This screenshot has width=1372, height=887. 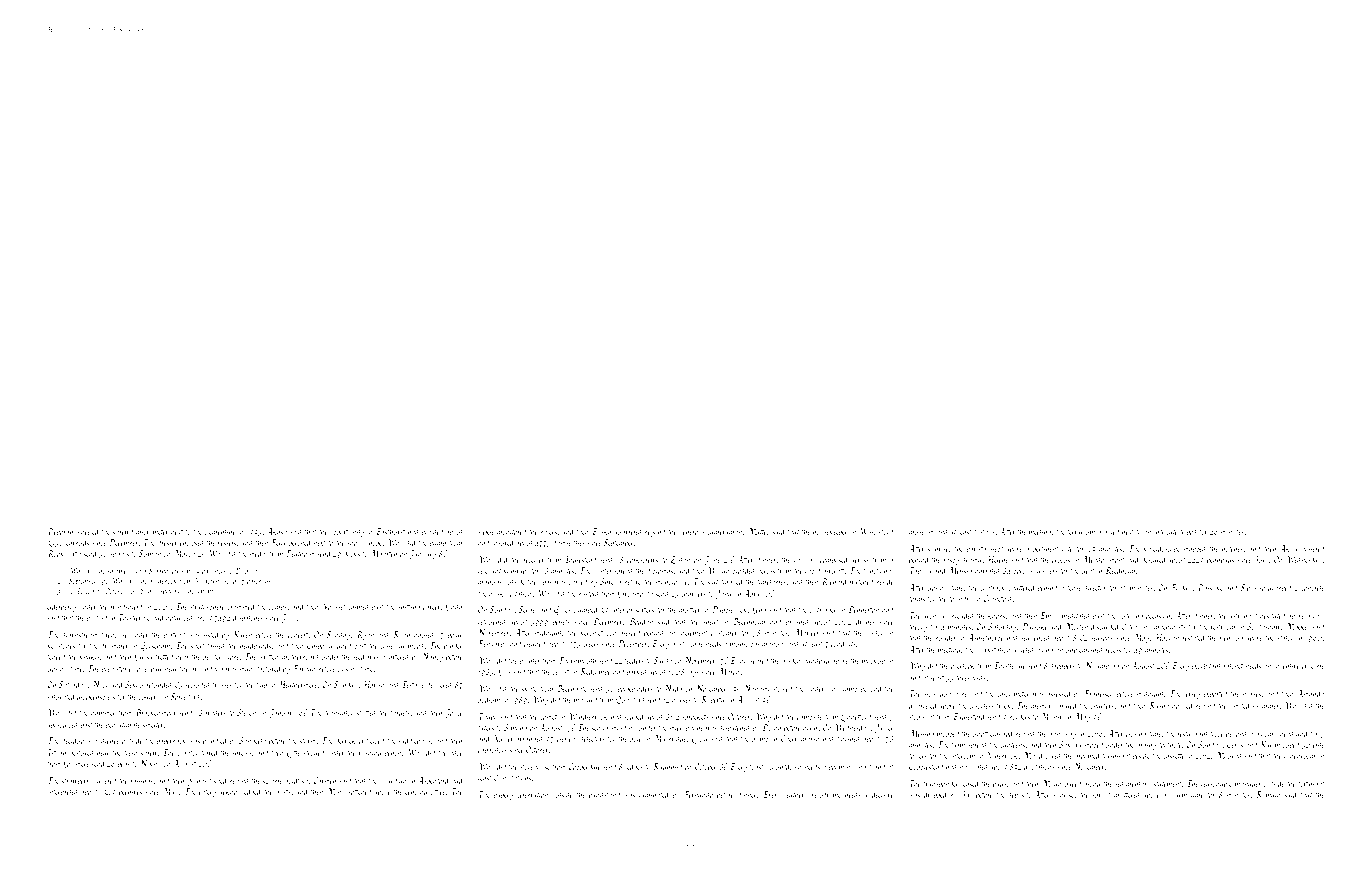 What do you see at coordinates (488, 700) in the screenshot?
I see `podium` at bounding box center [488, 700].
